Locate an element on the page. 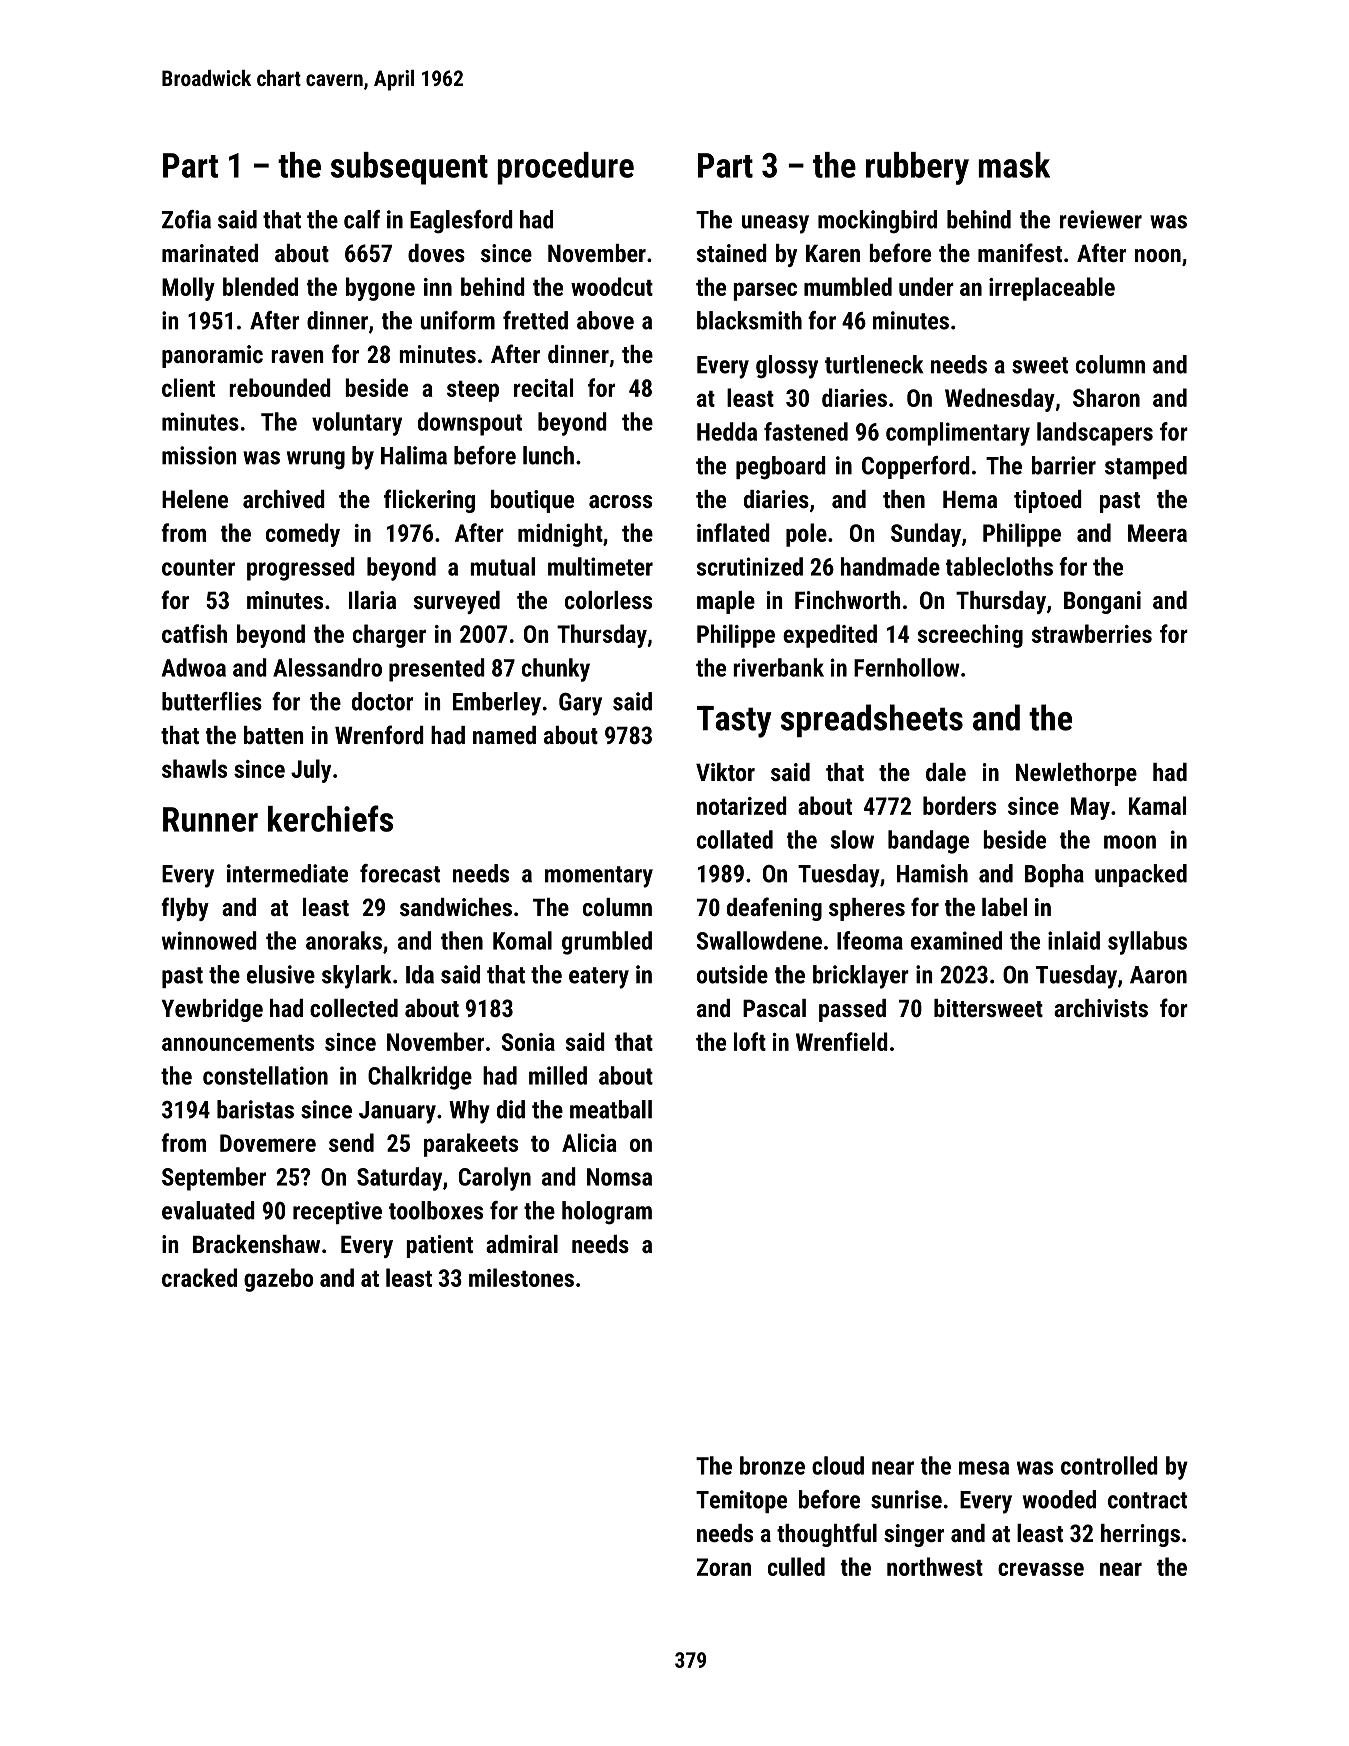 The image size is (1349, 1746). inflated is located at coordinates (733, 532).
